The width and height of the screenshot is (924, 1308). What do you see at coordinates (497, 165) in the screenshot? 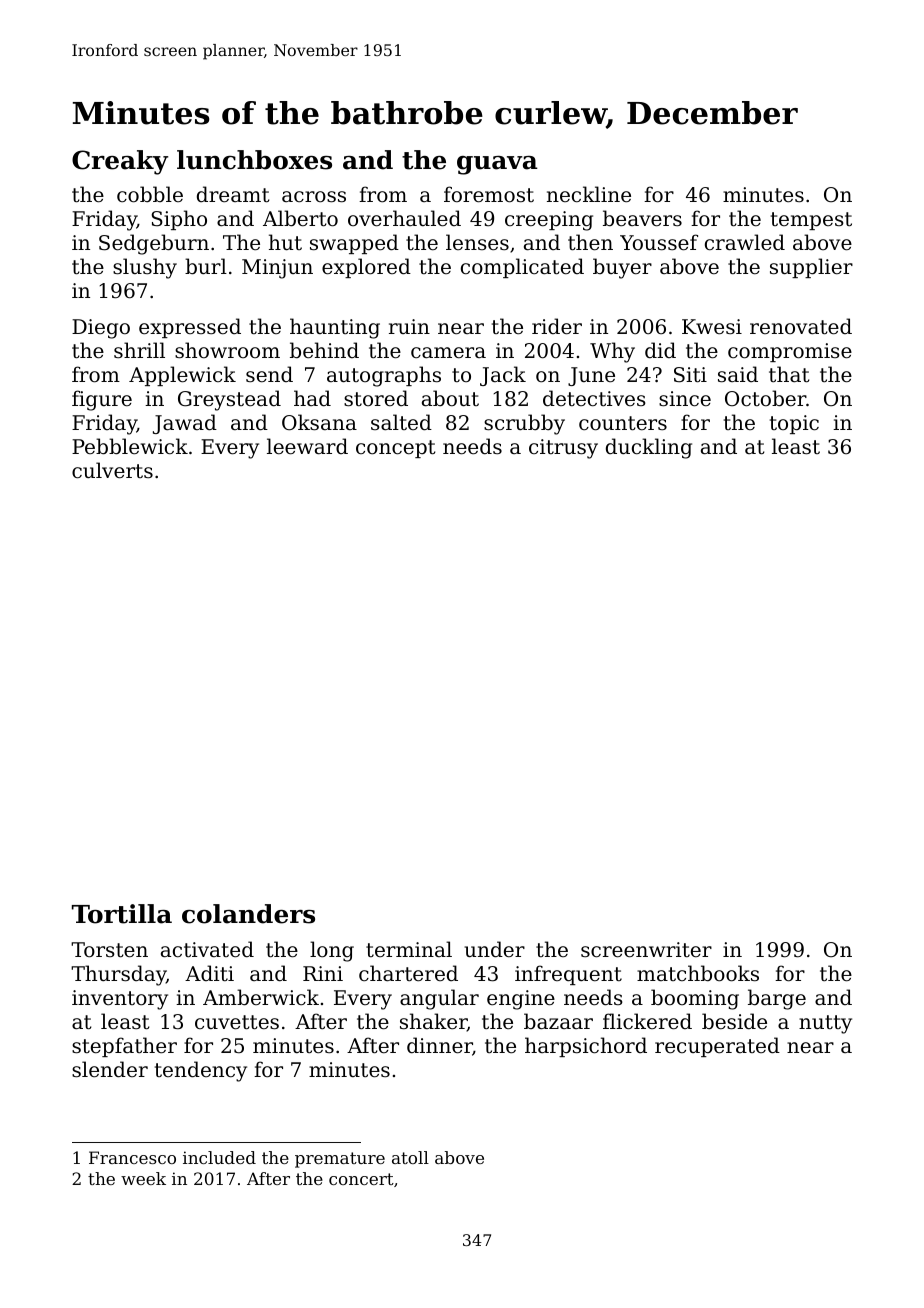
I see `guava` at bounding box center [497, 165].
